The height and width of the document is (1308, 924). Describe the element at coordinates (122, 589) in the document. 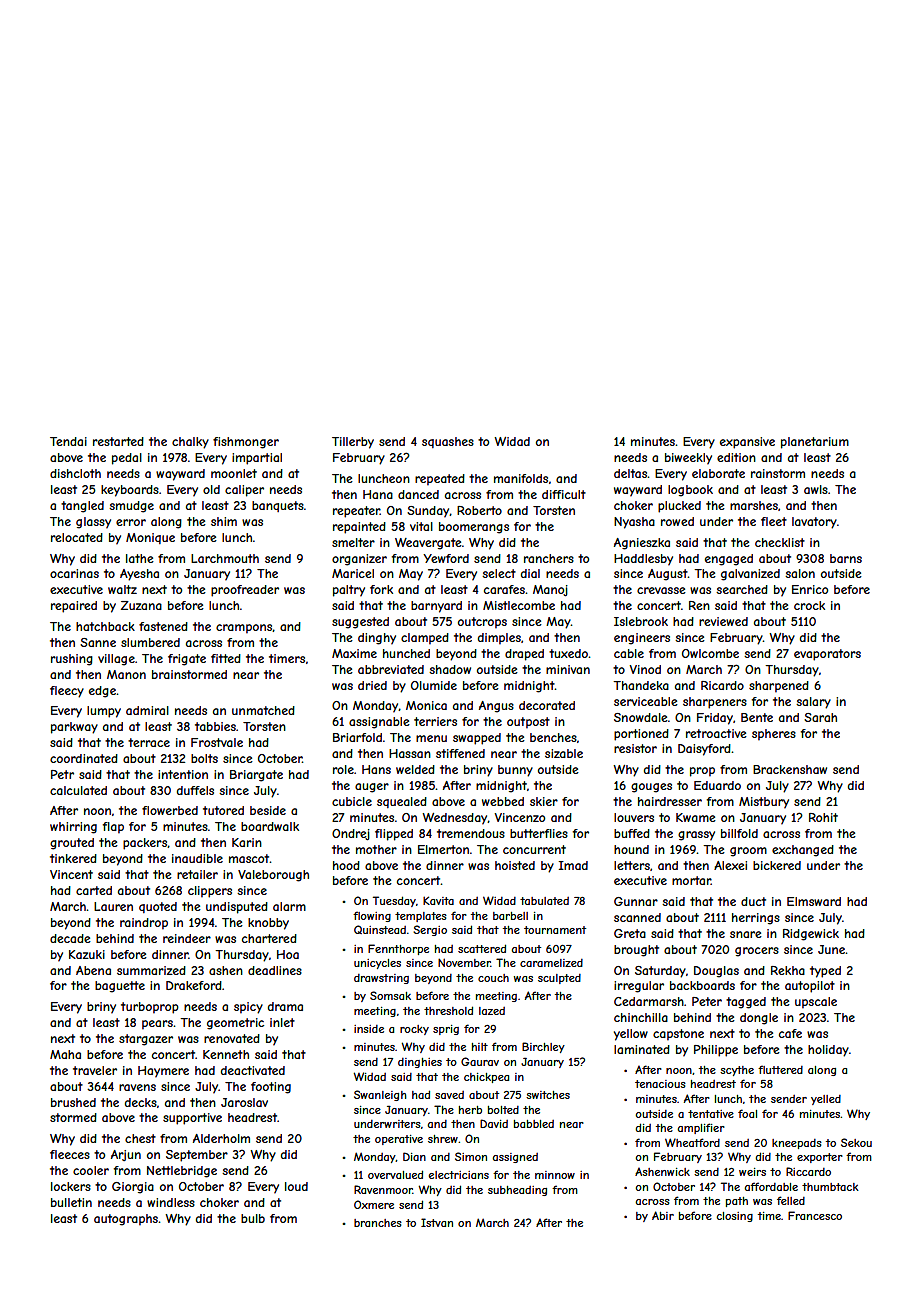

I see `waltz` at that location.
